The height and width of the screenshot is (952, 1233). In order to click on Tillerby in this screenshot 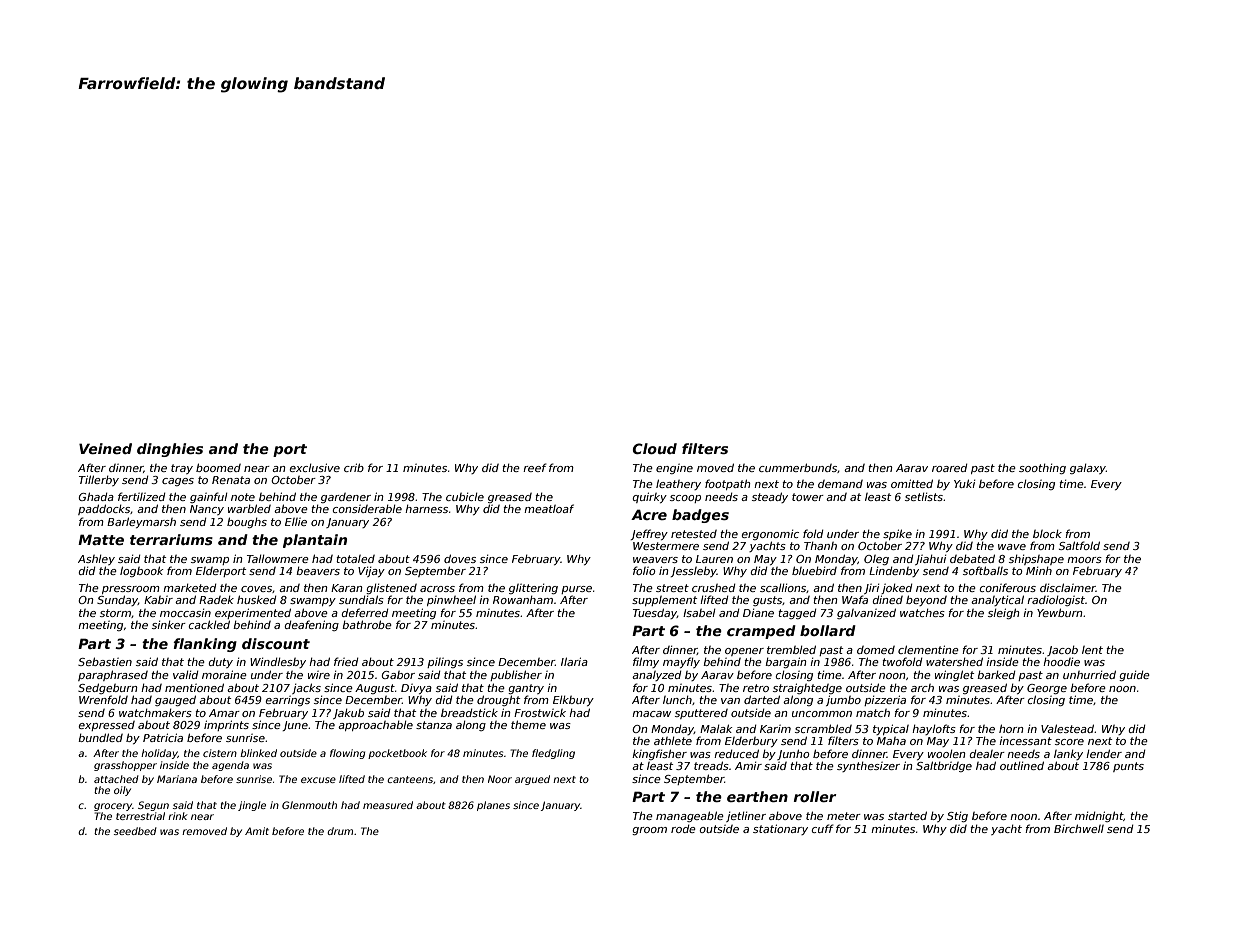, I will do `click(99, 480)`.
